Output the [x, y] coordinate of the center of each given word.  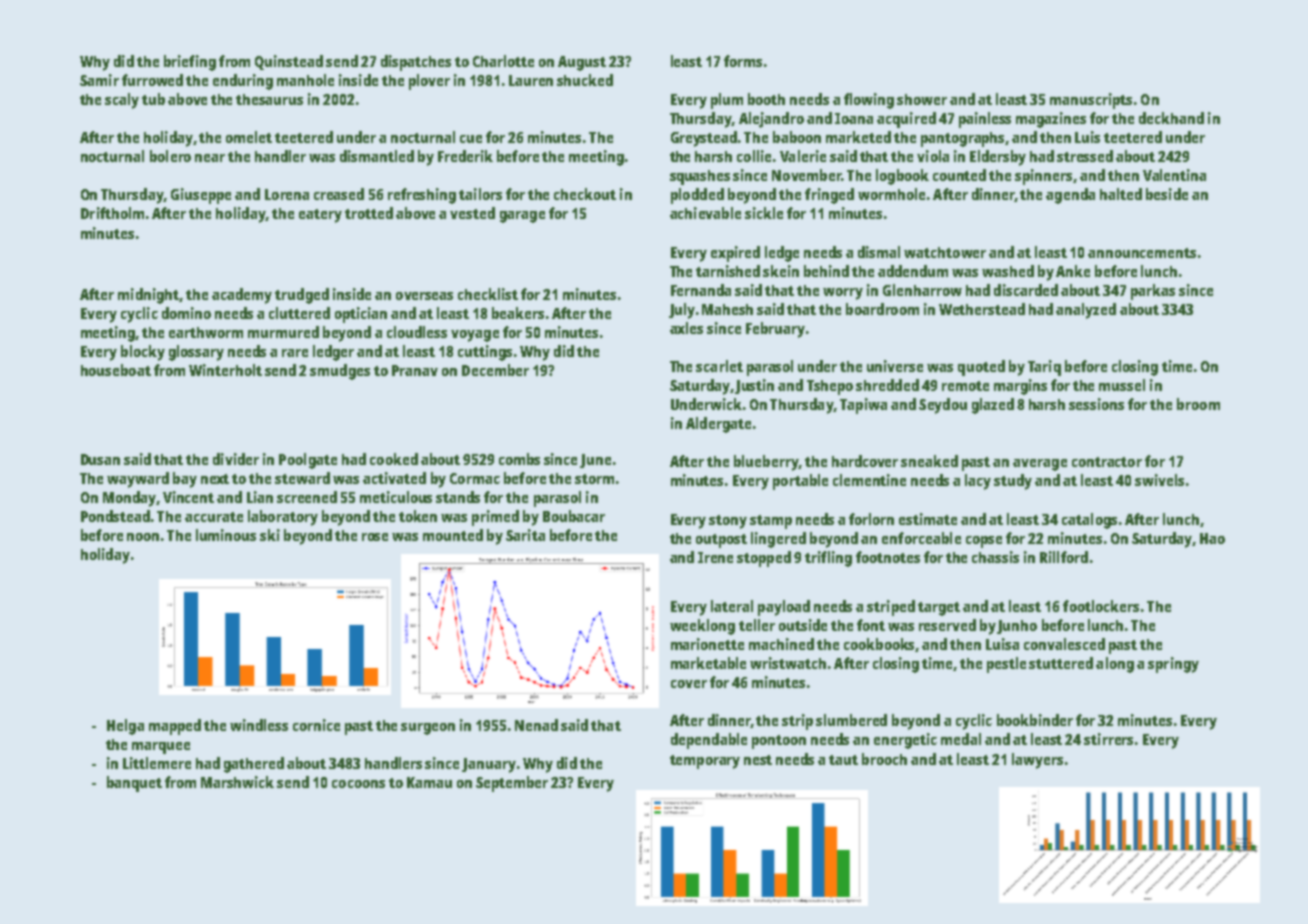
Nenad [536, 725]
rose [375, 537]
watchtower [945, 252]
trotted [369, 213]
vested [472, 213]
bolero [170, 156]
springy [1173, 665]
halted [1121, 194]
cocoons [358, 784]
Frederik [465, 156]
